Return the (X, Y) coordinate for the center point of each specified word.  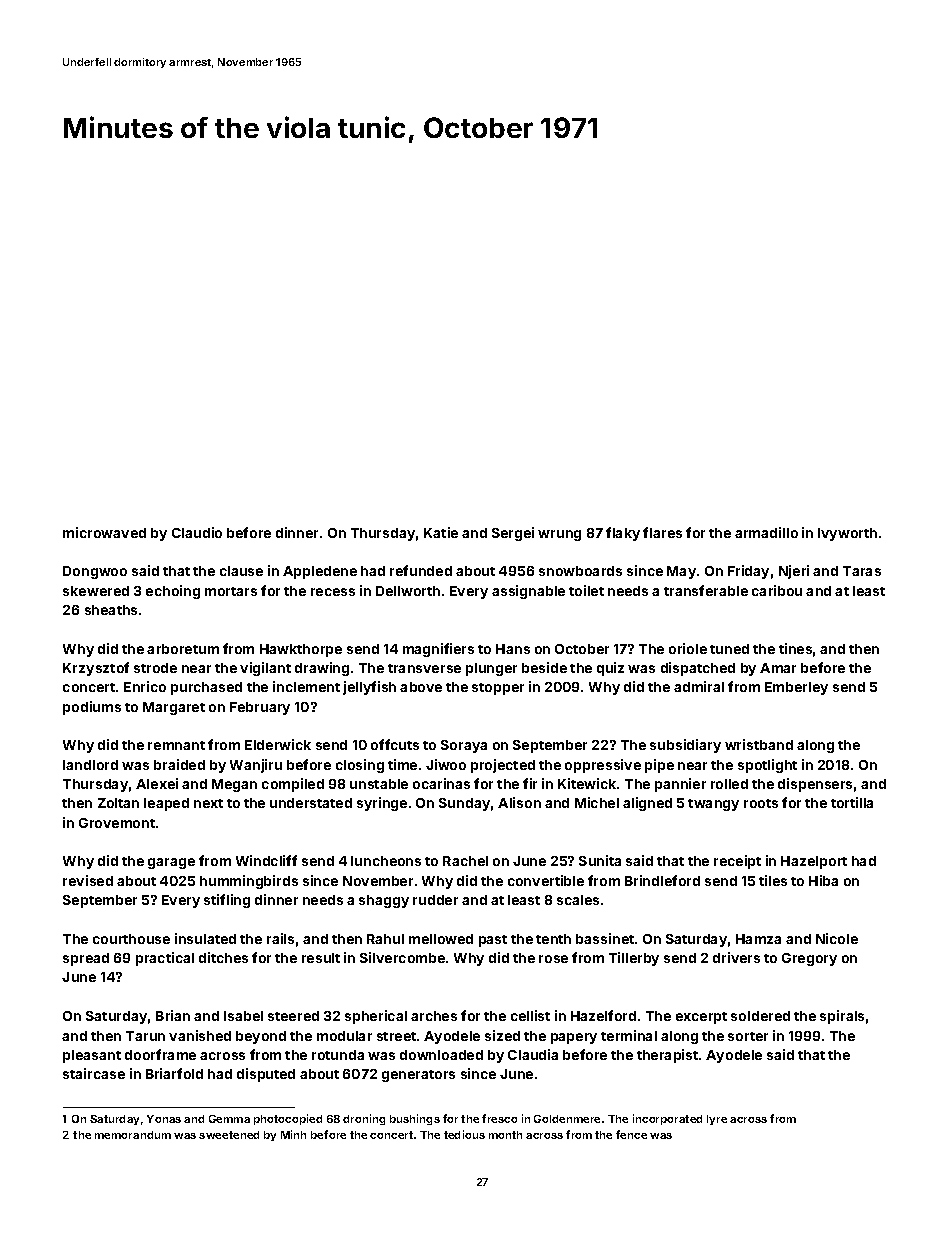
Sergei (513, 534)
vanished (200, 1035)
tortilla (852, 802)
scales (578, 900)
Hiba (823, 880)
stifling (227, 901)
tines (795, 648)
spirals (842, 1017)
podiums (92, 708)
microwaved (104, 532)
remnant (176, 745)
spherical (376, 1017)
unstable (379, 784)
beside (544, 667)
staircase (94, 1073)
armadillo (766, 532)
